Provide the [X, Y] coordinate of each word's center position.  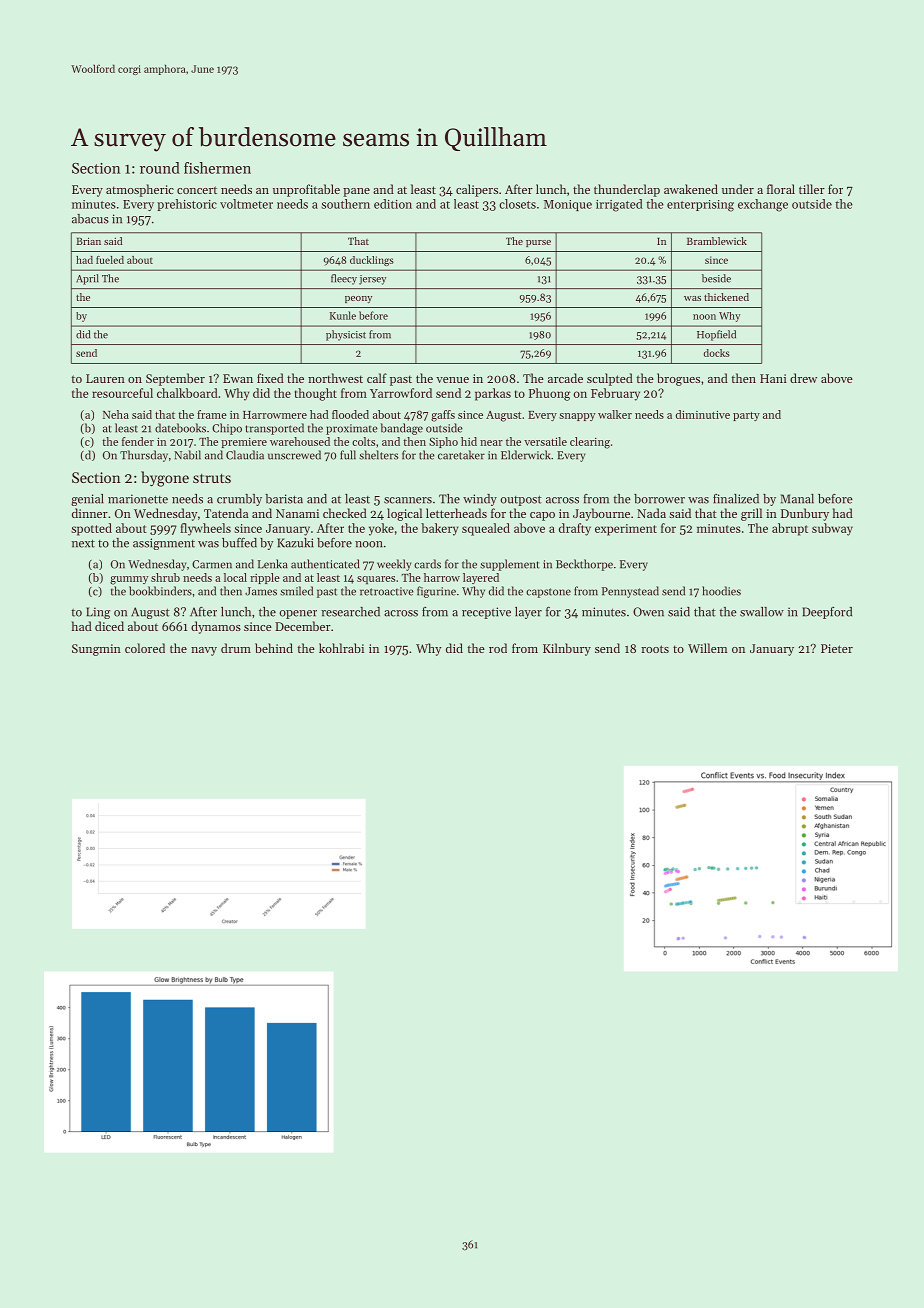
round [160, 168]
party [746, 416]
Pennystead [630, 592]
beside [716, 278]
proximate [352, 429]
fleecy [344, 279]
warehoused [300, 441]
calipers [477, 190]
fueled [110, 260]
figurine [436, 592]
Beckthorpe [584, 565]
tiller [812, 189]
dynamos [216, 627]
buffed [239, 543]
